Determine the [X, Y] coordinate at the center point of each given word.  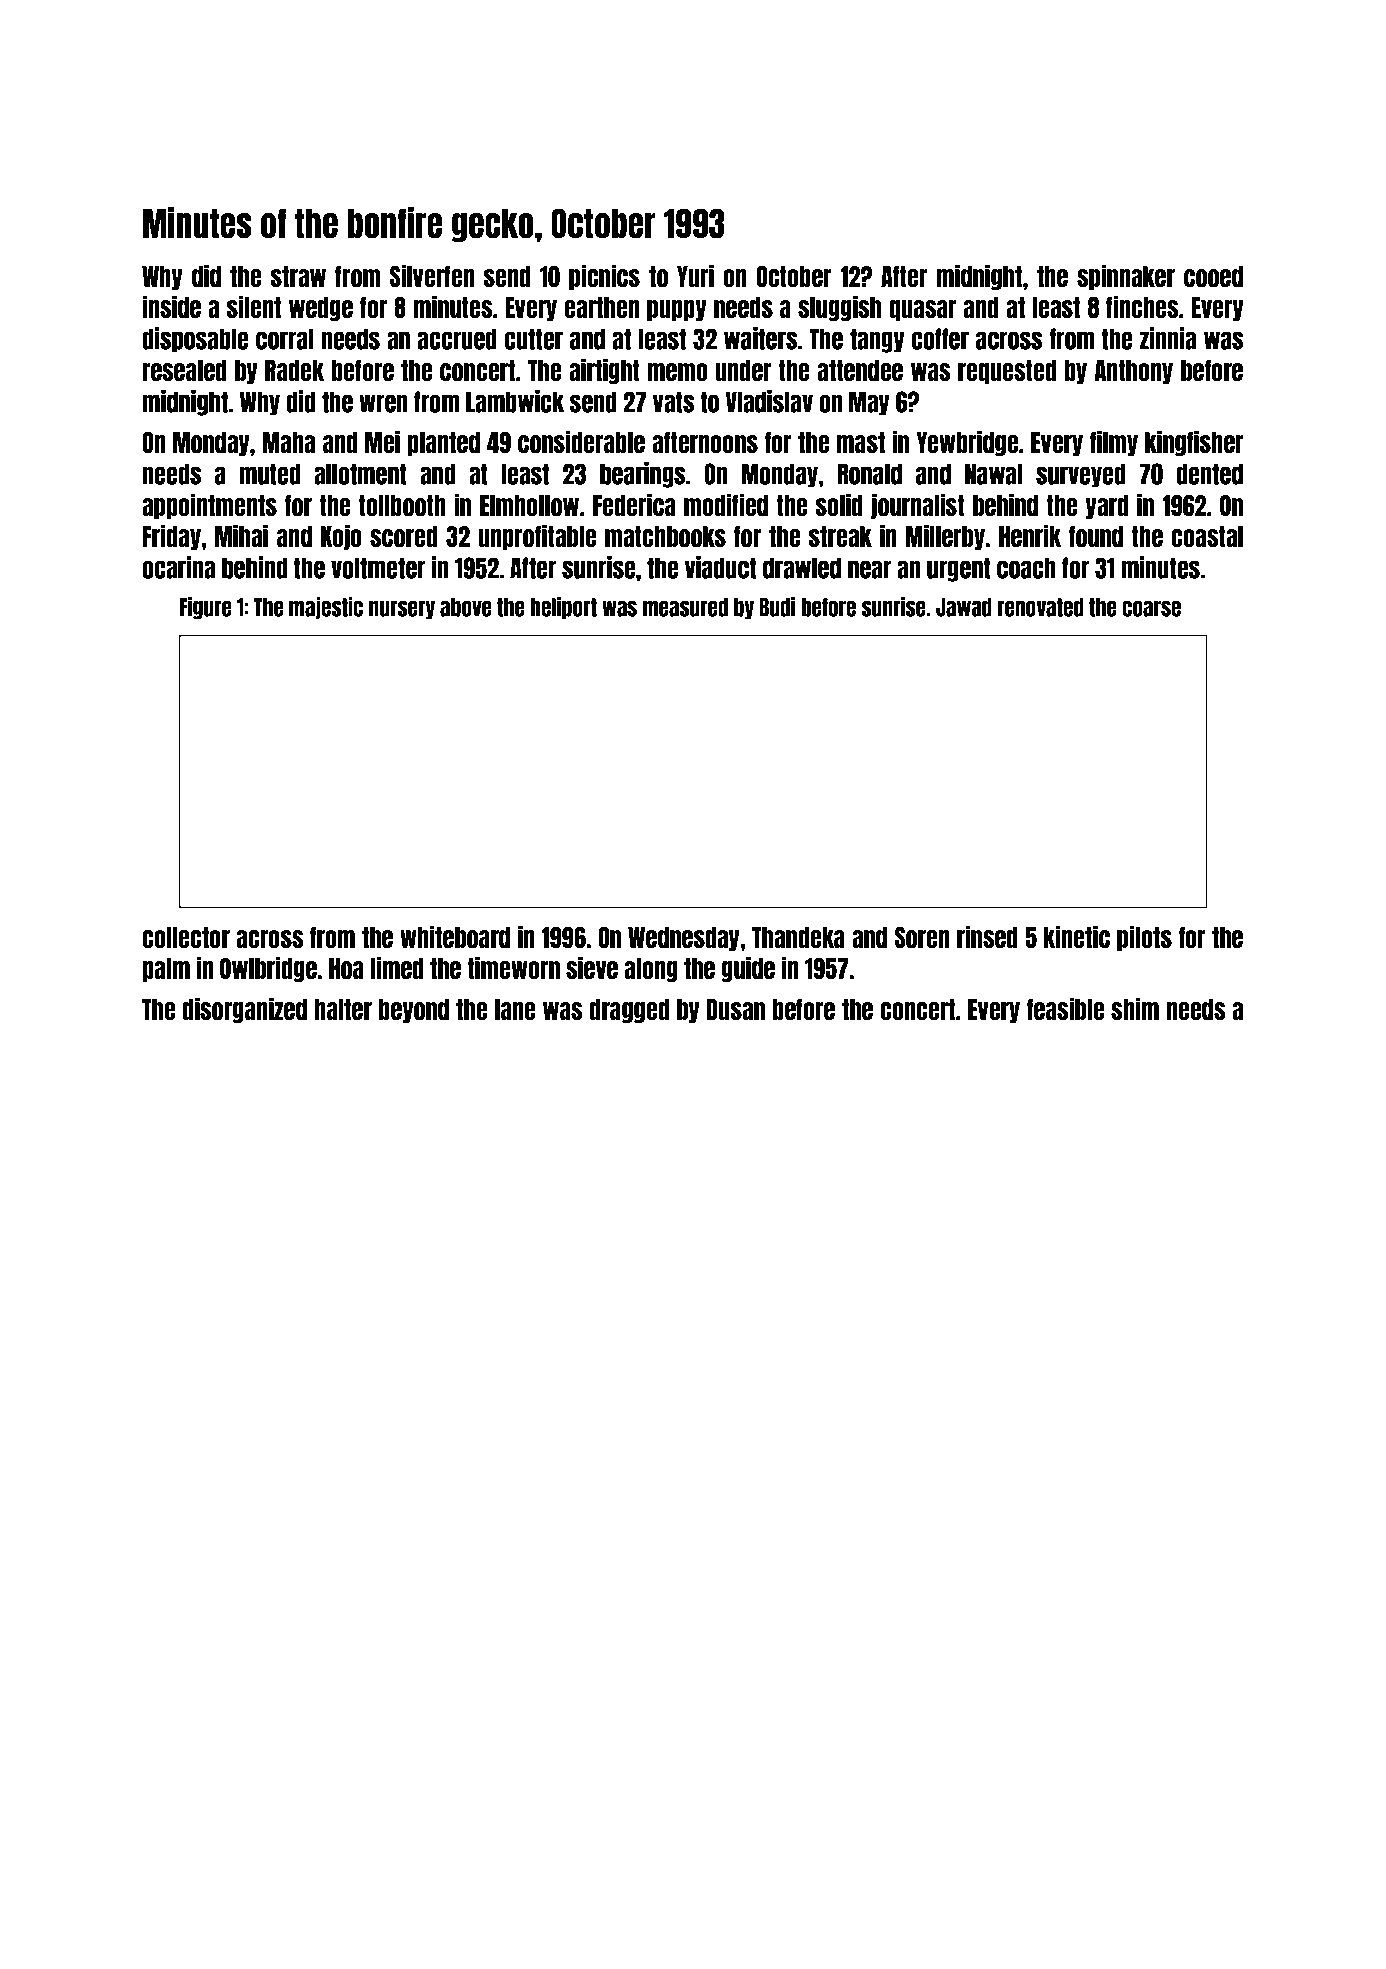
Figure [206, 608]
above [466, 607]
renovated [1041, 607]
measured [685, 607]
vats [673, 402]
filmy [1114, 443]
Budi [777, 607]
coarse [1151, 608]
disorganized [244, 1010]
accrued [457, 339]
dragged [629, 1011]
